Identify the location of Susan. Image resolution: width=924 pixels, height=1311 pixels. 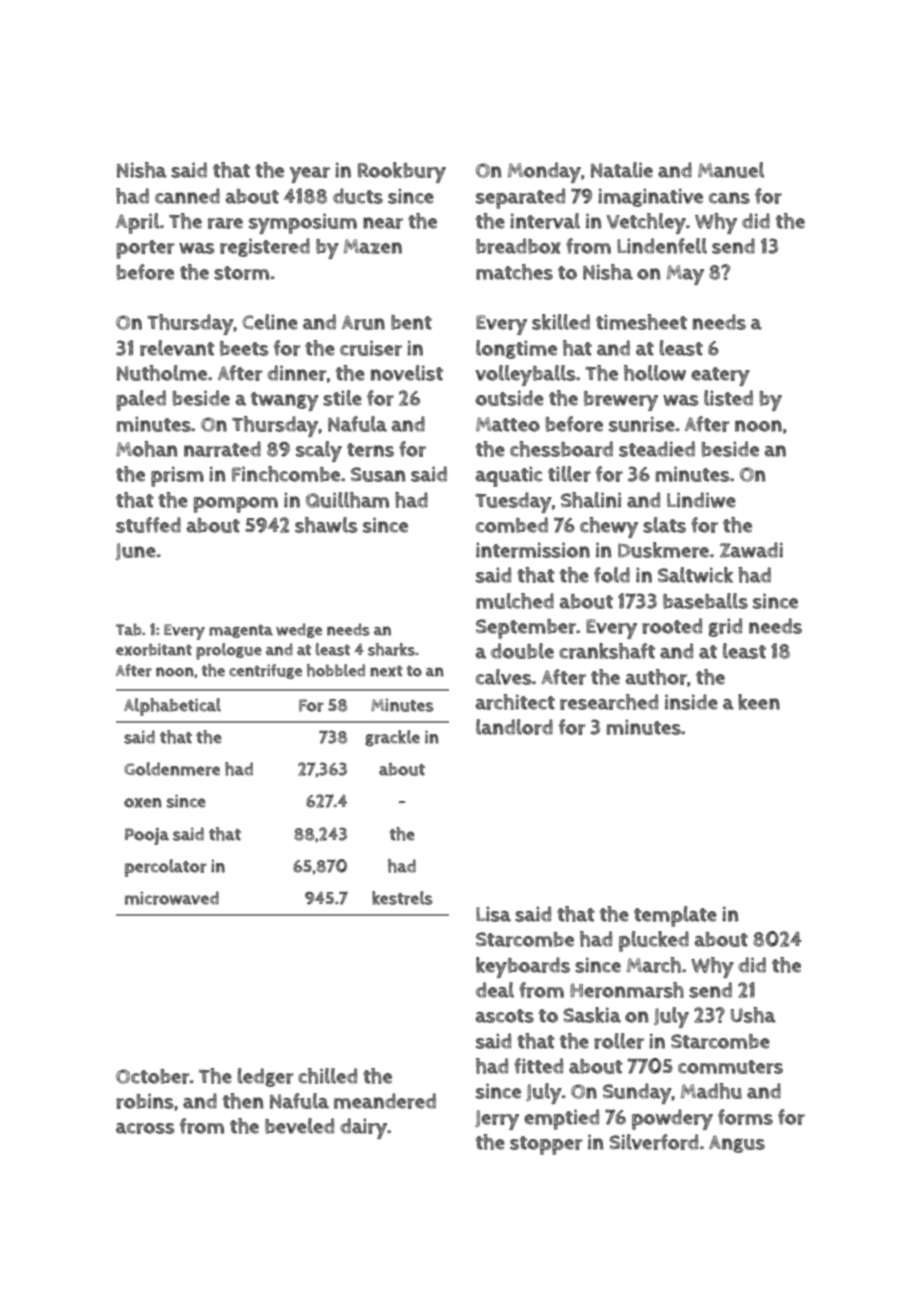
(378, 474).
